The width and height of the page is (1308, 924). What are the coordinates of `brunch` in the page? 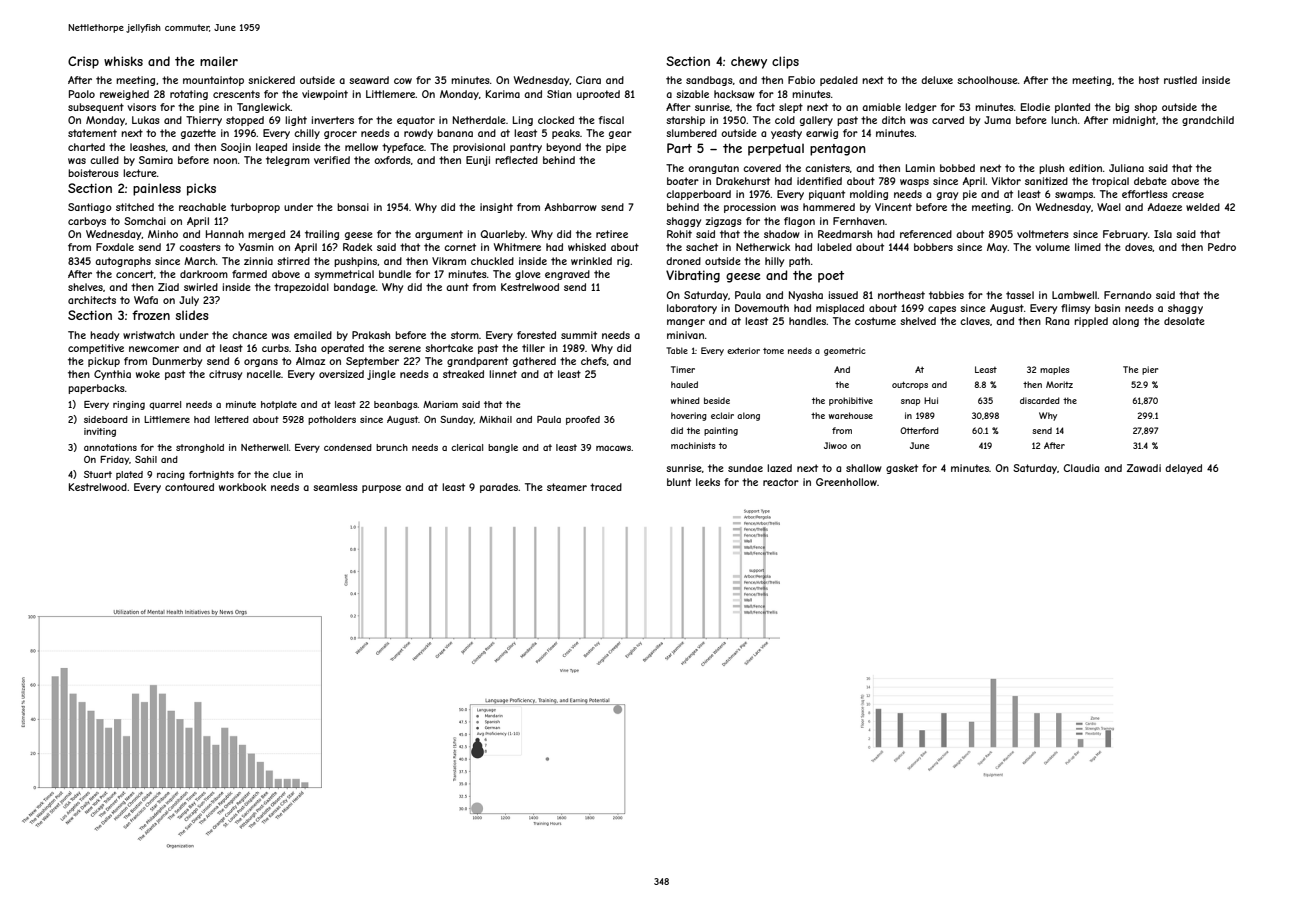 It's located at (392, 447).
